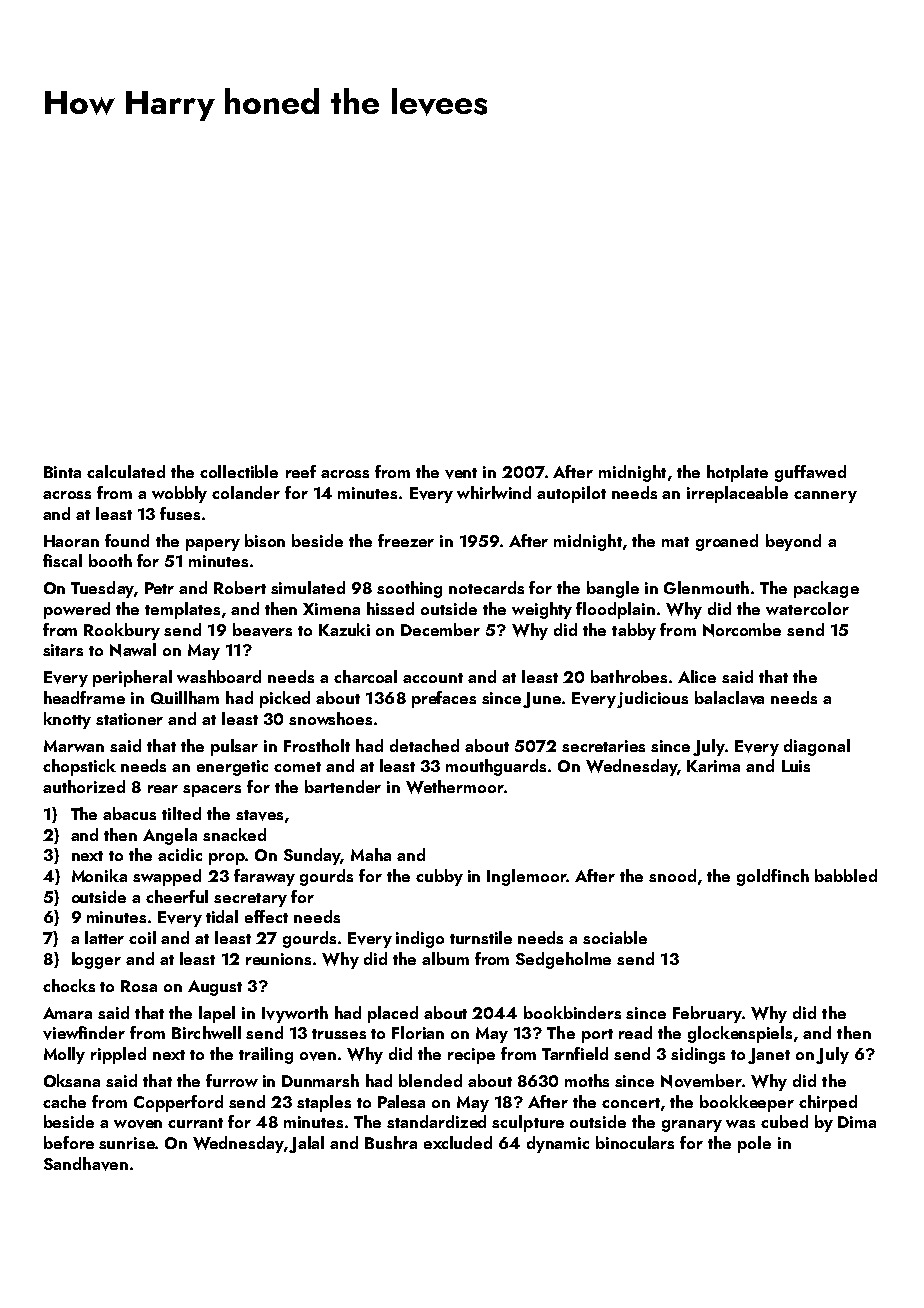 This screenshot has height=1308, width=924. I want to click on balaclava, so click(729, 698).
